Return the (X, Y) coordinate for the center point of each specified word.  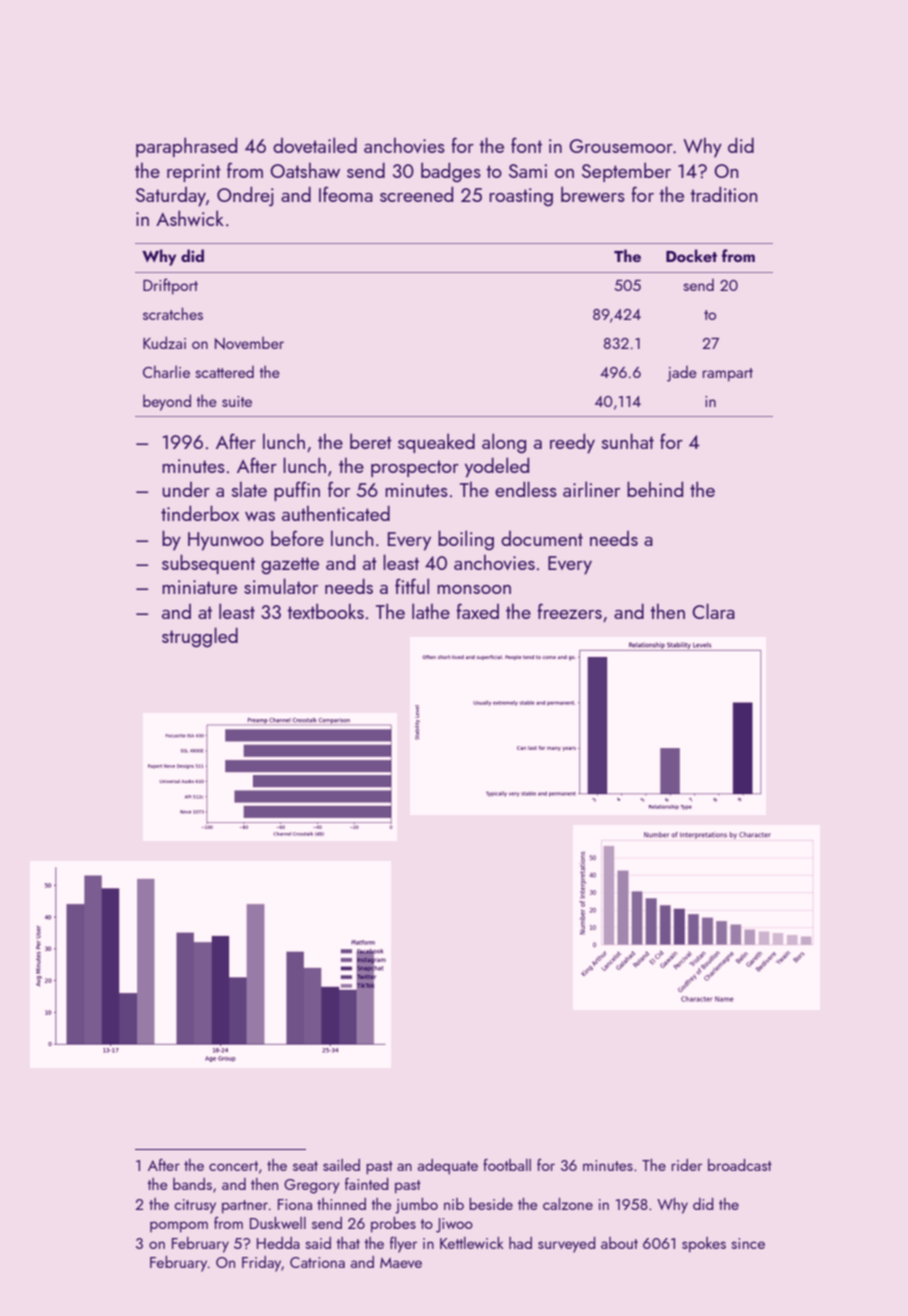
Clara (713, 611)
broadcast (740, 1165)
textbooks (325, 611)
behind (655, 489)
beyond (167, 402)
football (507, 1165)
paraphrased (186, 147)
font (526, 145)
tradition (723, 194)
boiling (466, 540)
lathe (431, 611)
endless (526, 489)
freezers (569, 611)
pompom (179, 1227)
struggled (200, 637)
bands (192, 1184)
